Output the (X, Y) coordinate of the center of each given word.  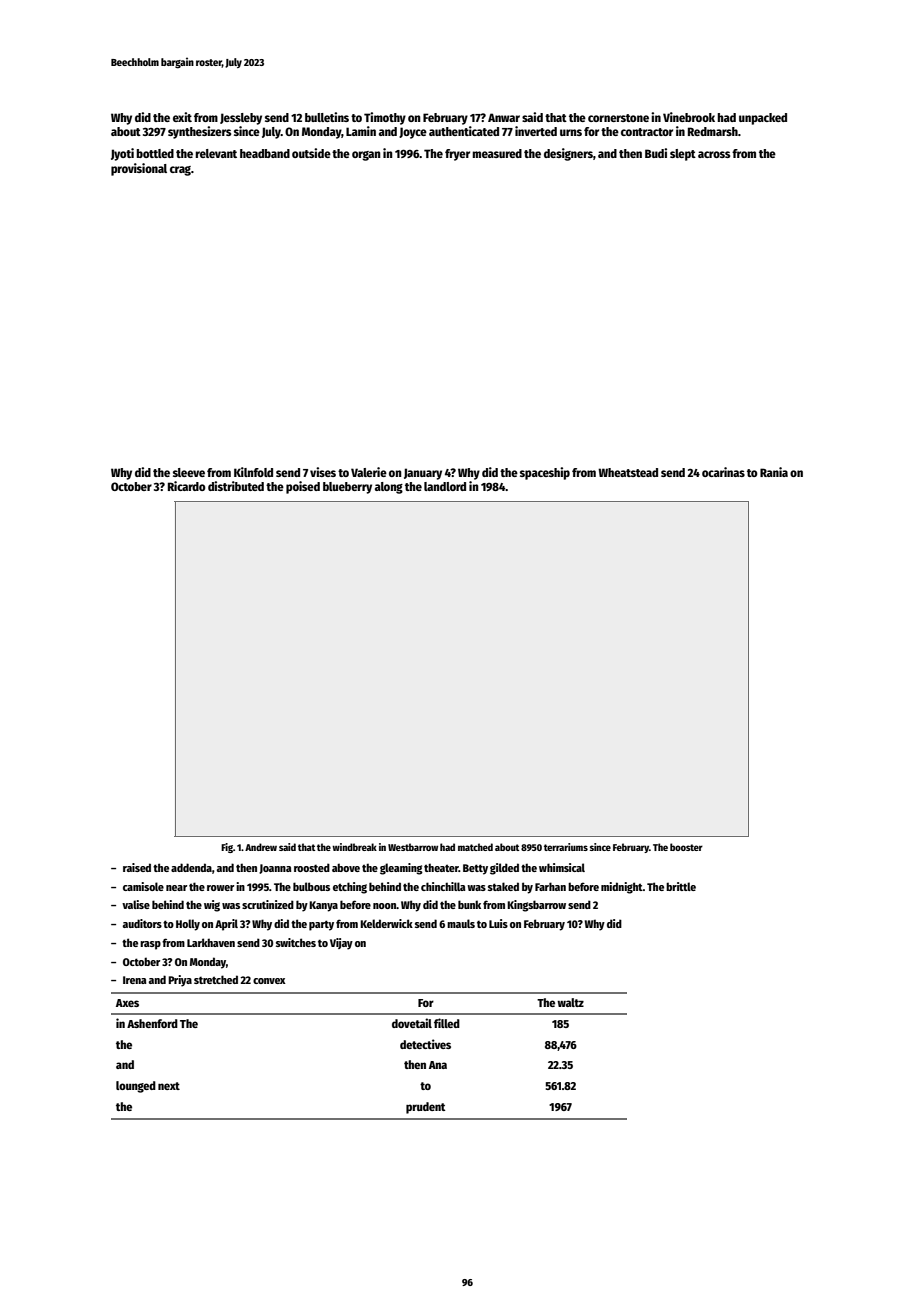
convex (269, 981)
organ (366, 156)
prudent (425, 1108)
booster (686, 847)
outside (311, 153)
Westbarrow (413, 847)
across (714, 154)
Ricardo (187, 486)
